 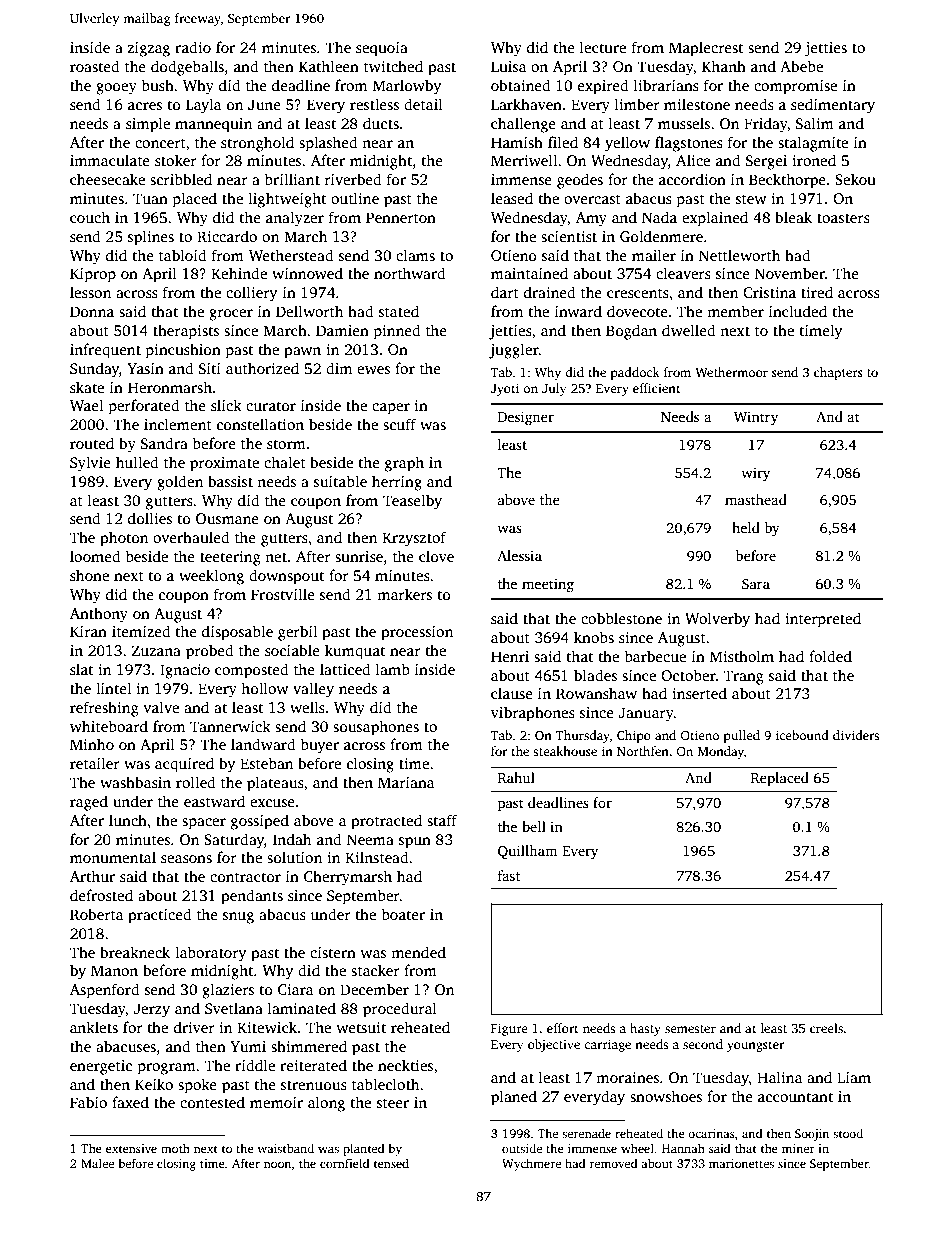 I want to click on lecture, so click(x=603, y=47).
